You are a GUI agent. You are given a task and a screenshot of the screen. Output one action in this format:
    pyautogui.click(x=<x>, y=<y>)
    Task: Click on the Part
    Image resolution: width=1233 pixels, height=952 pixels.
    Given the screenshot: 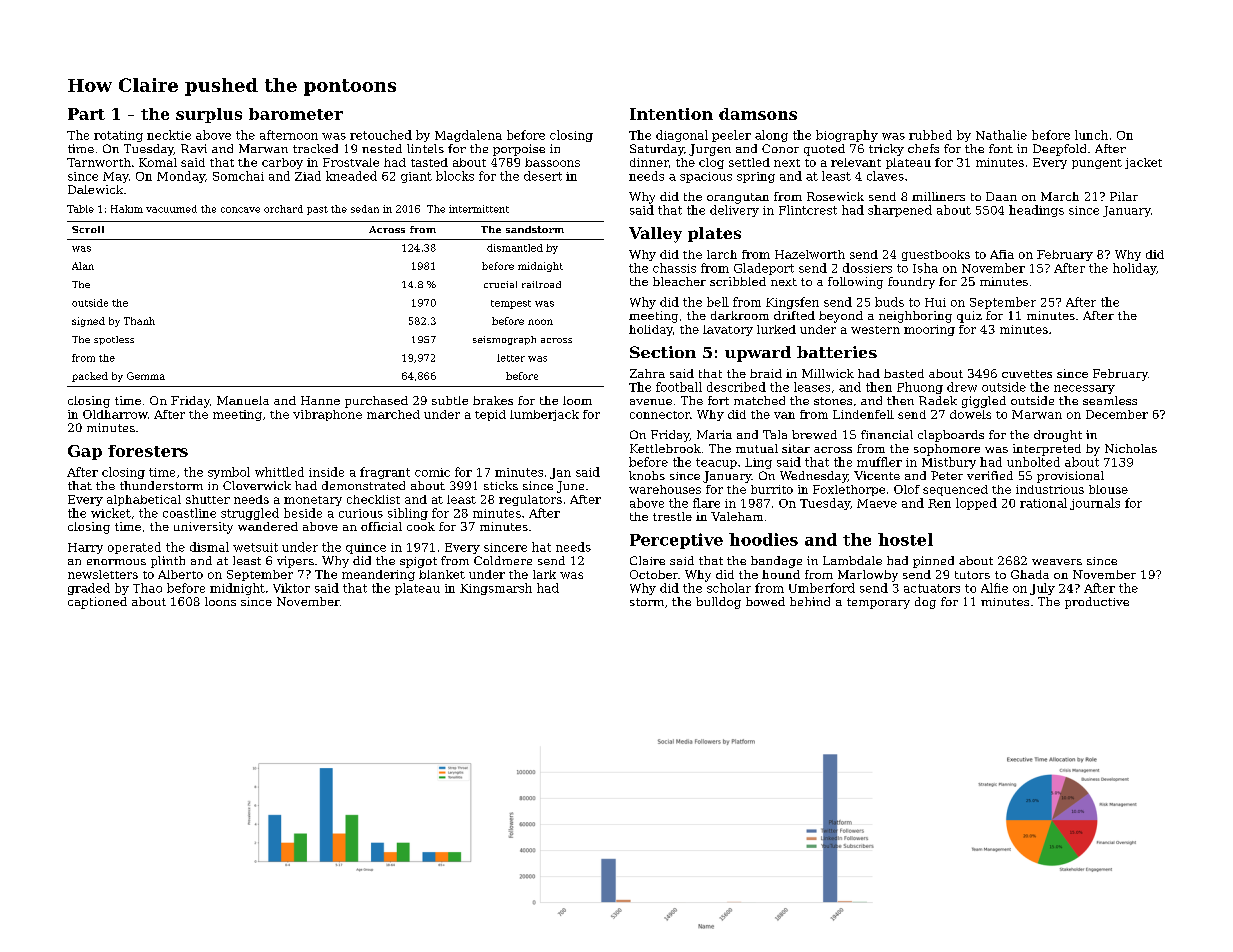 What is the action you would take?
    pyautogui.click(x=86, y=114)
